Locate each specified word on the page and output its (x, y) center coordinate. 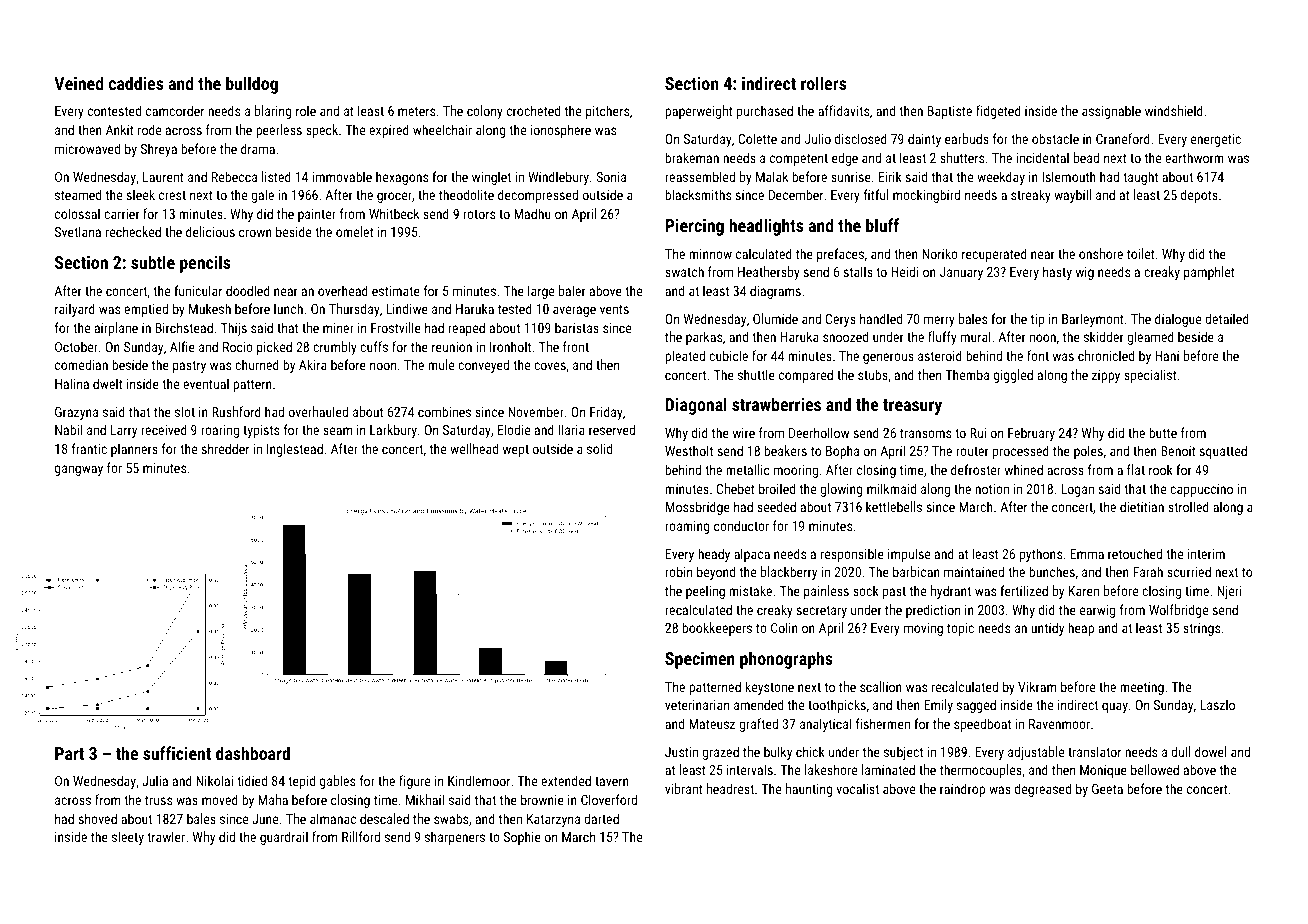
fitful (876, 194)
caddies (136, 83)
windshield (1174, 110)
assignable (1111, 112)
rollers (823, 83)
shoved (98, 818)
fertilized (1024, 590)
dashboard (253, 753)
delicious (210, 231)
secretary (822, 612)
